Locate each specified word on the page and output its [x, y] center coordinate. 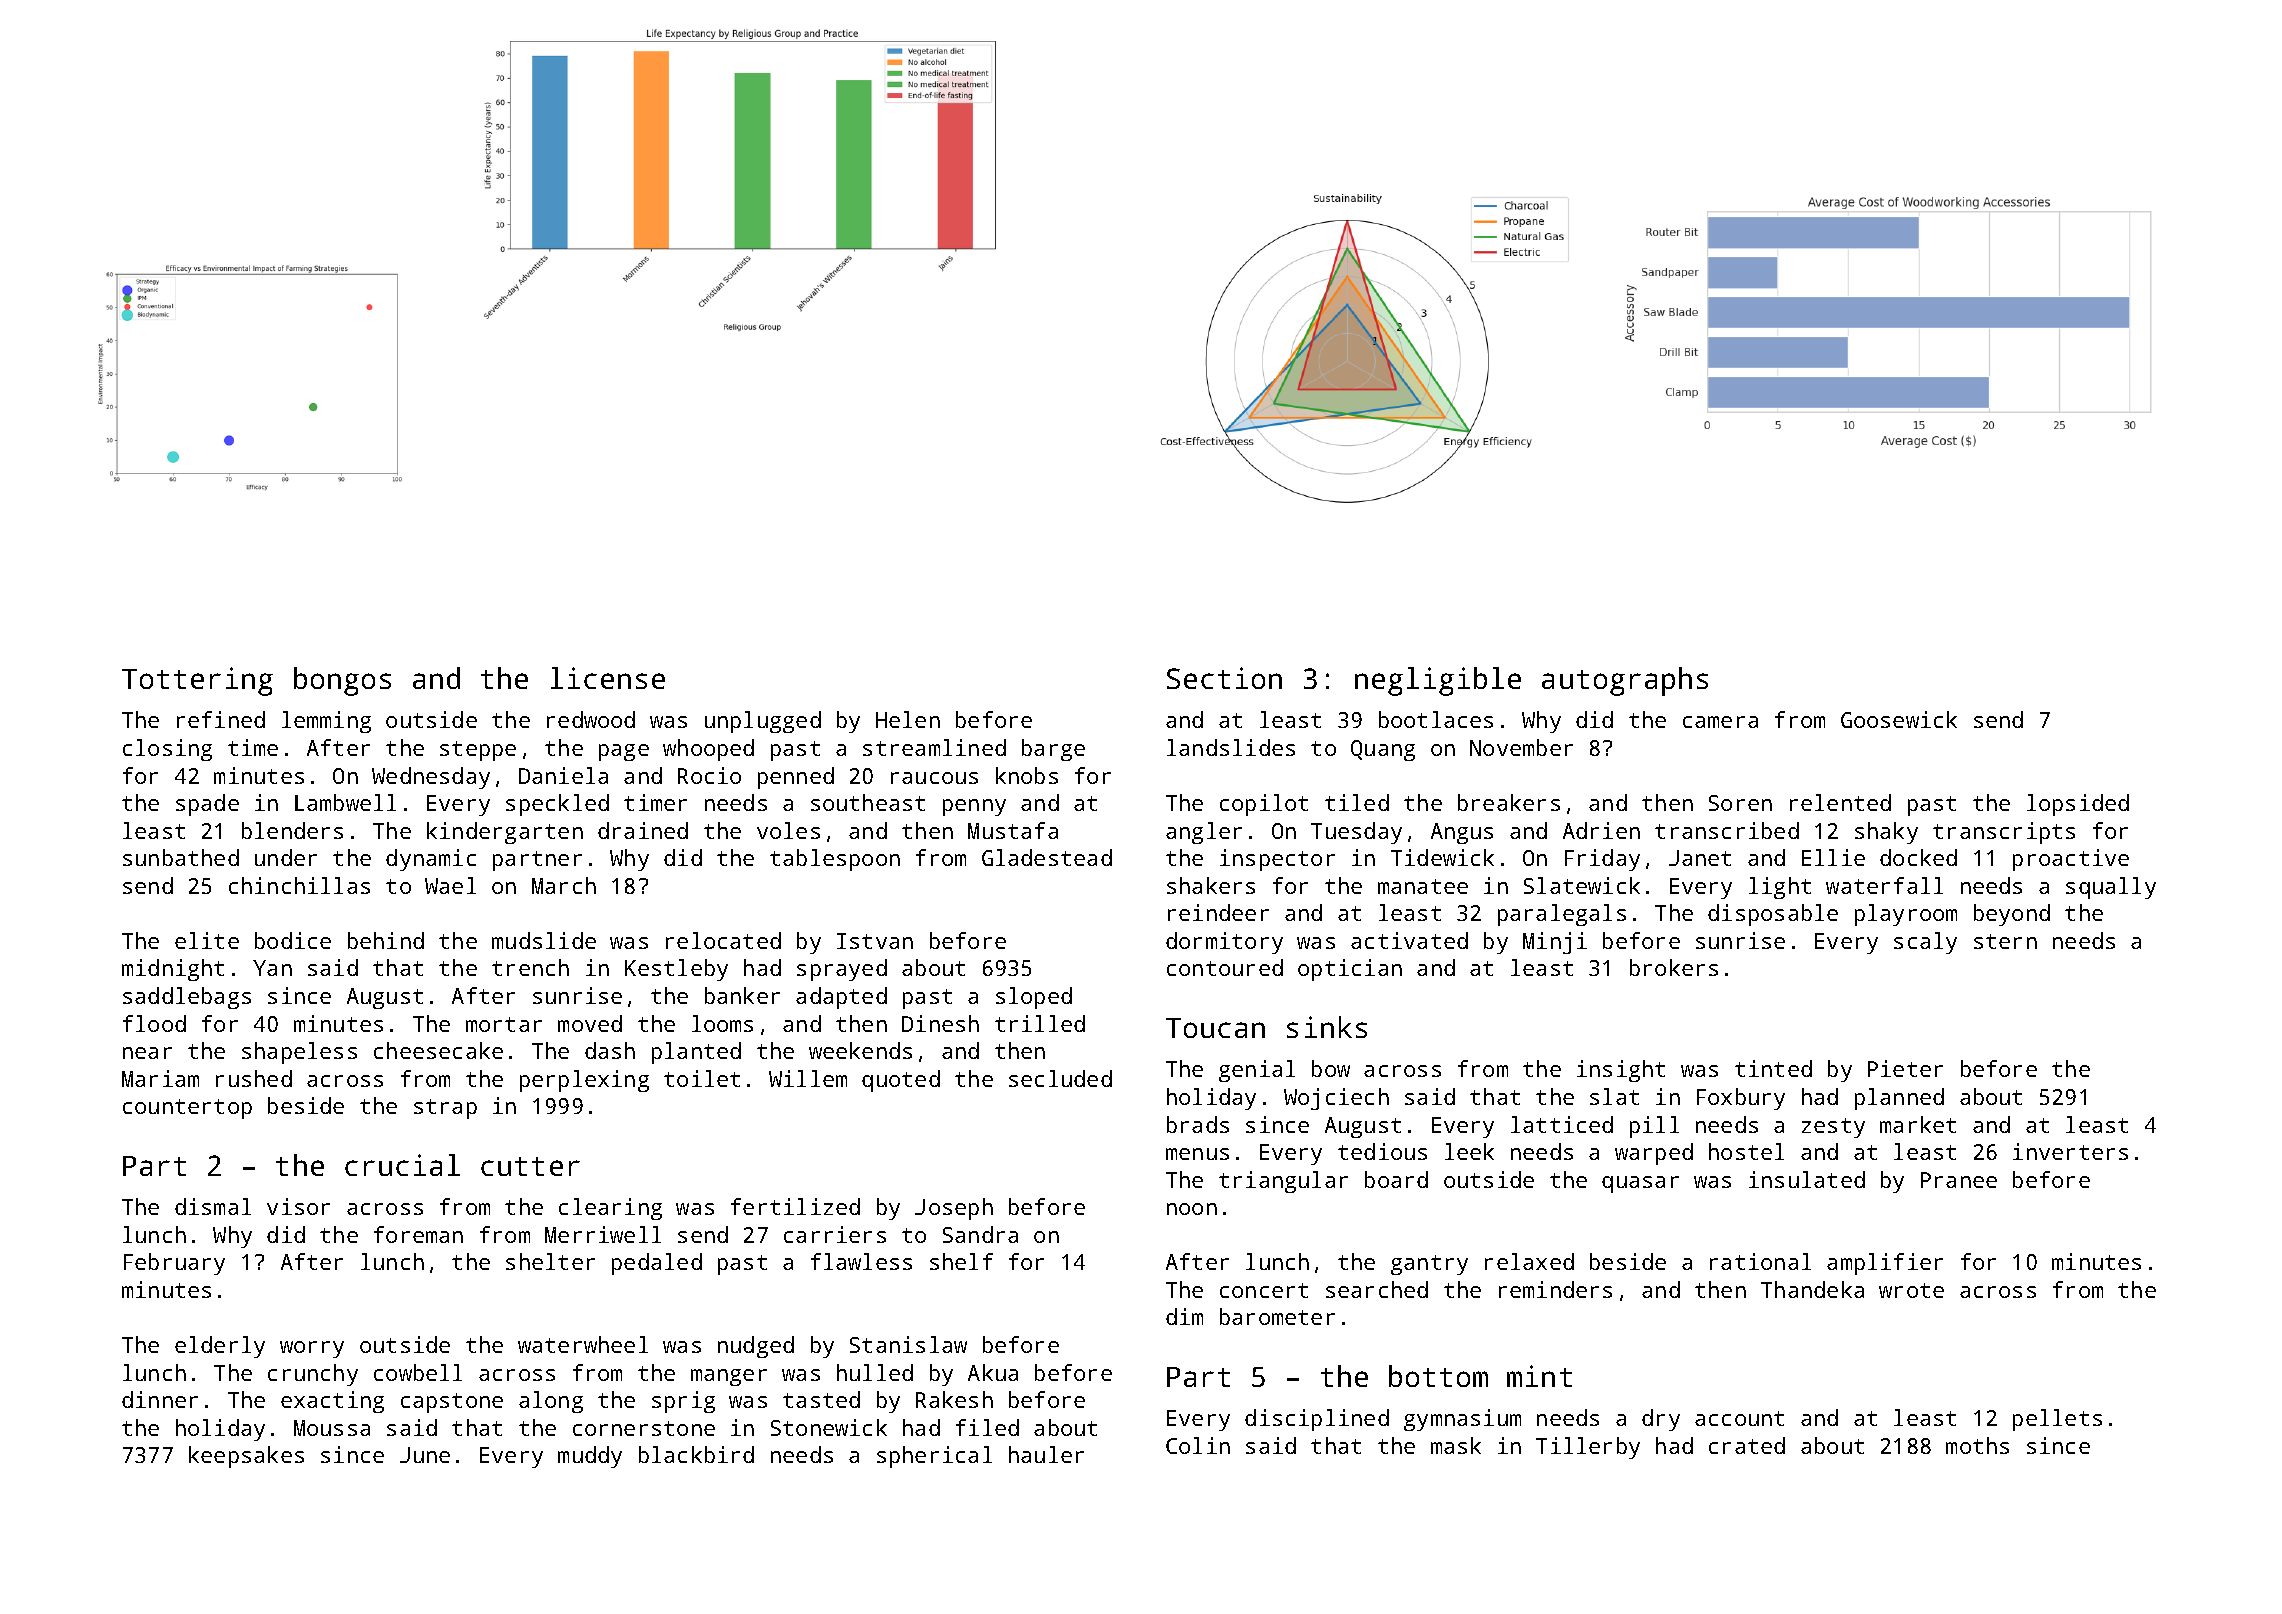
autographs [1625, 681]
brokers [1674, 967]
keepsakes [246, 1457]
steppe [478, 751]
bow [1331, 1068]
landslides [1231, 747]
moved [590, 1023]
